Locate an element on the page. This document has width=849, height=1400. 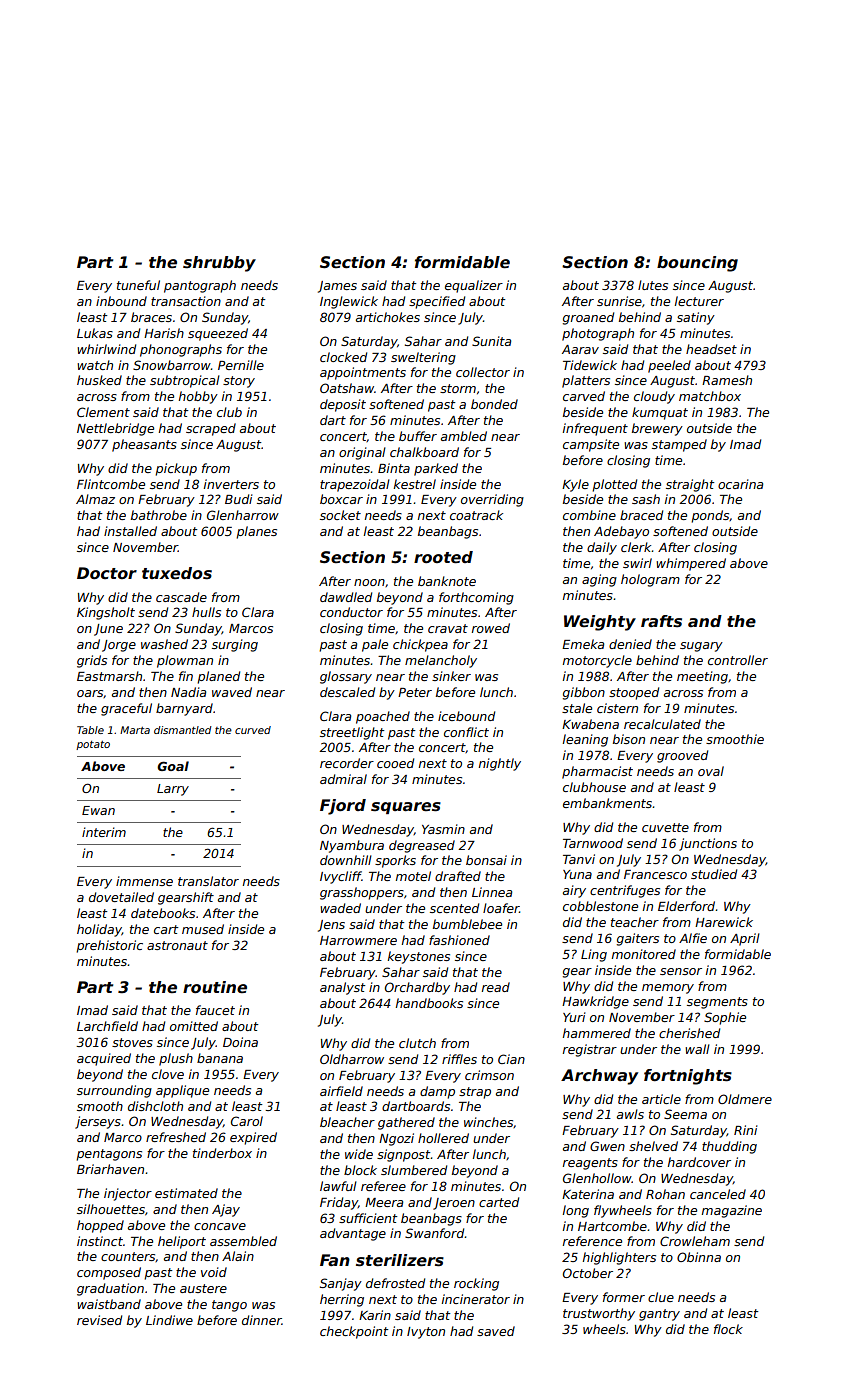
poached is located at coordinates (383, 717).
